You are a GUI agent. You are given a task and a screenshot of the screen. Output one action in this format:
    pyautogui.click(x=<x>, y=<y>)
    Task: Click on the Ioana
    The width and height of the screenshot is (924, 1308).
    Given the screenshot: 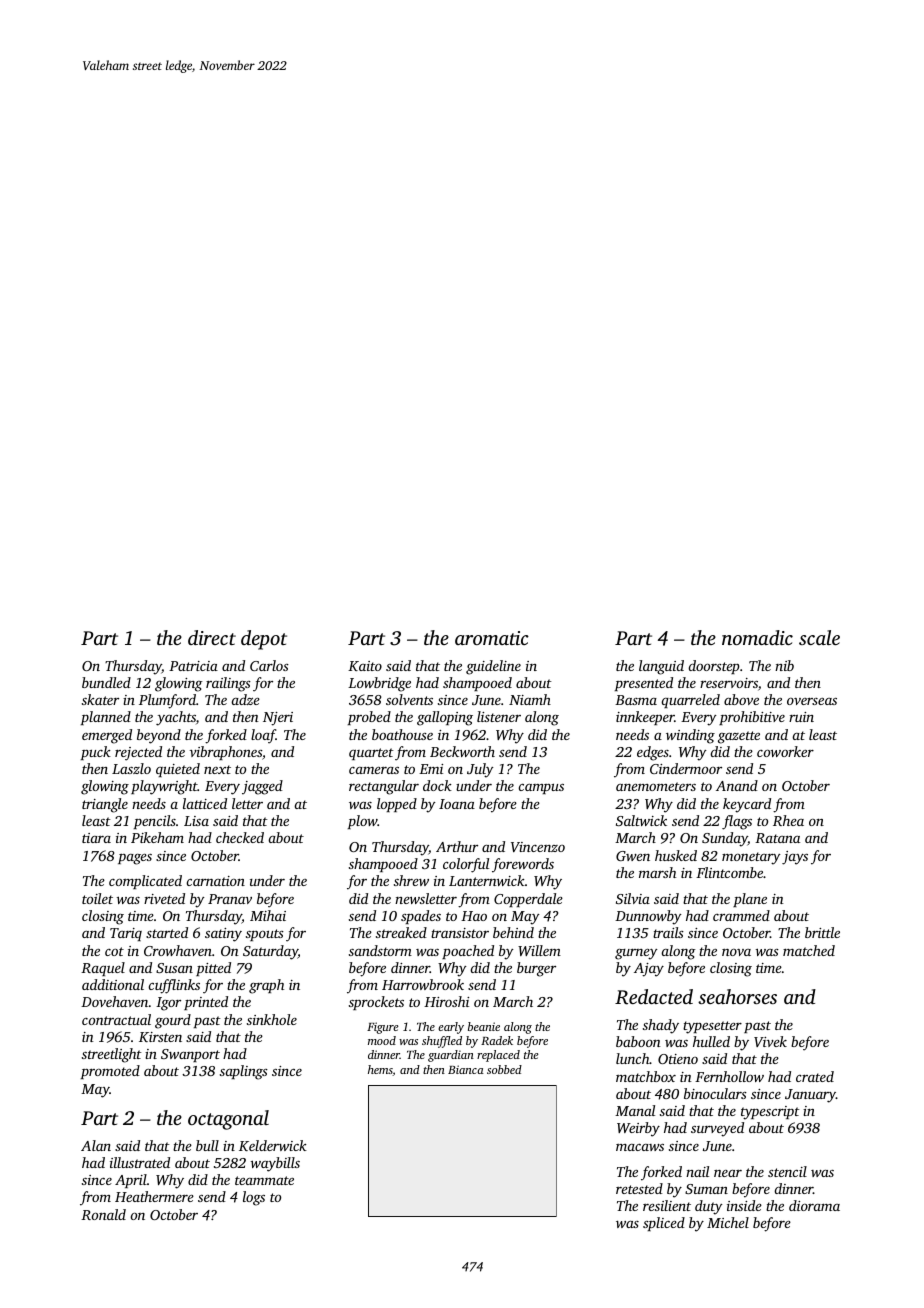 What is the action you would take?
    pyautogui.click(x=457, y=804)
